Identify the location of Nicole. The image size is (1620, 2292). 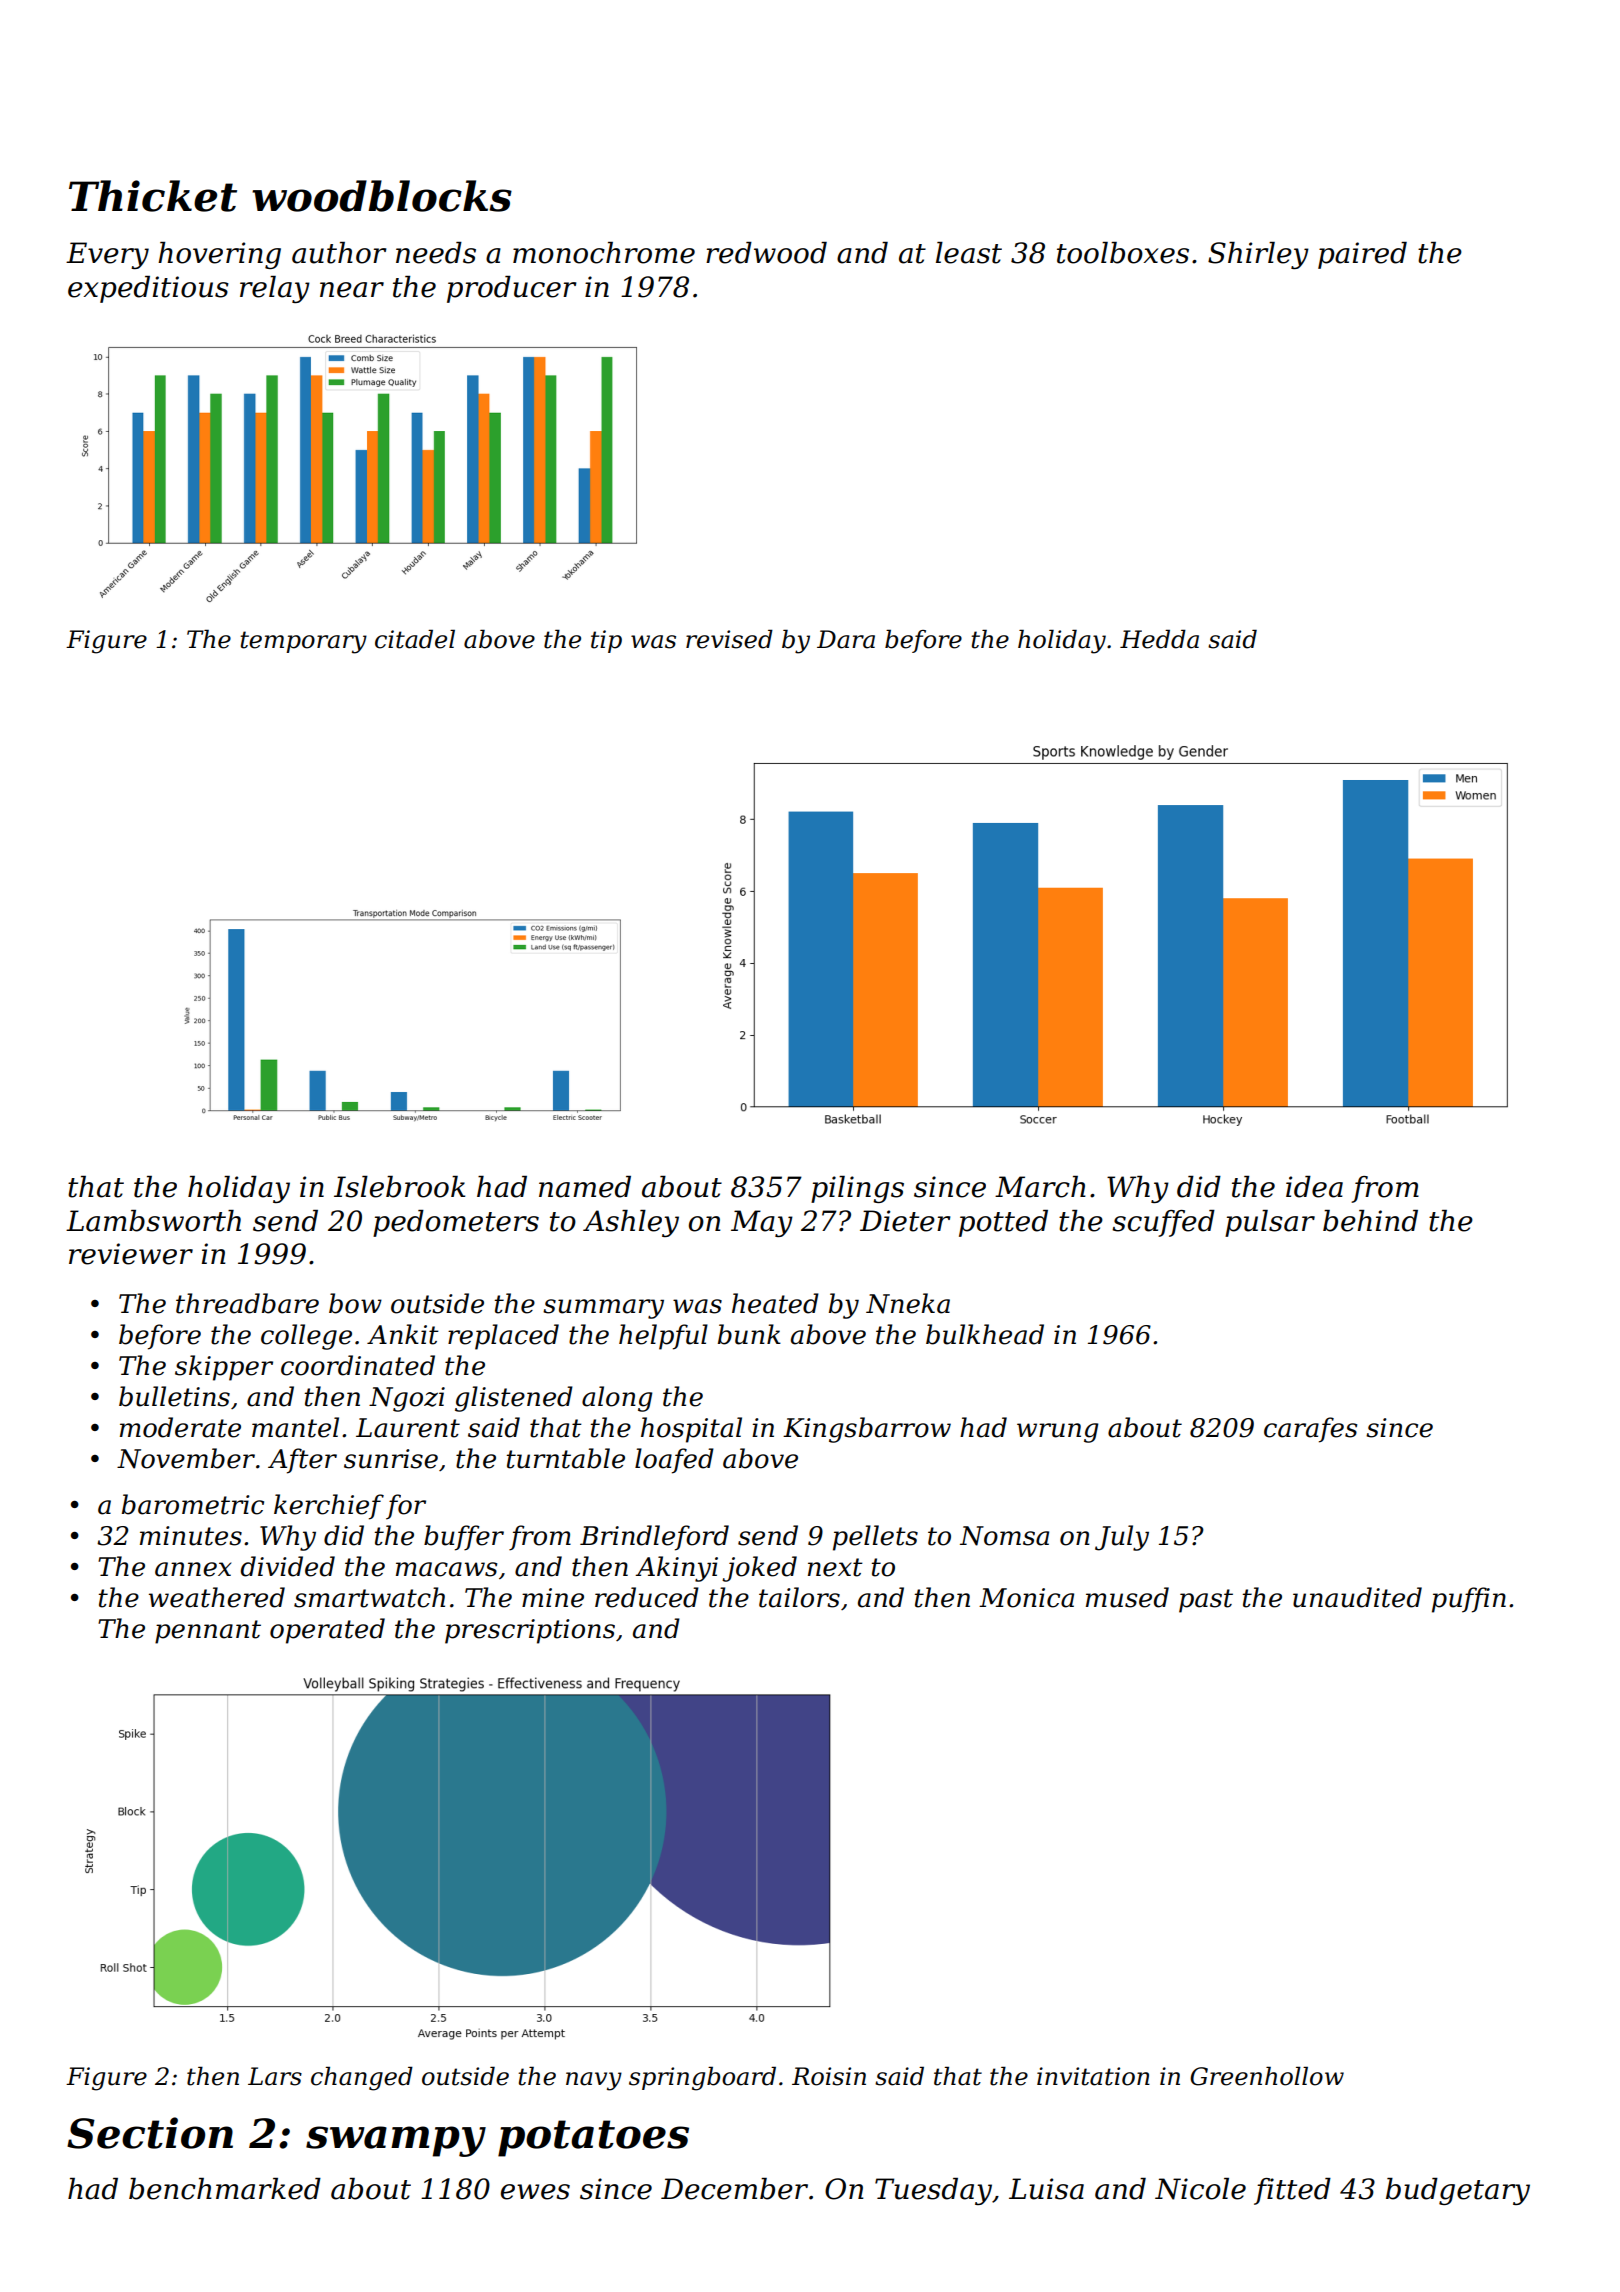
(1200, 2189).
